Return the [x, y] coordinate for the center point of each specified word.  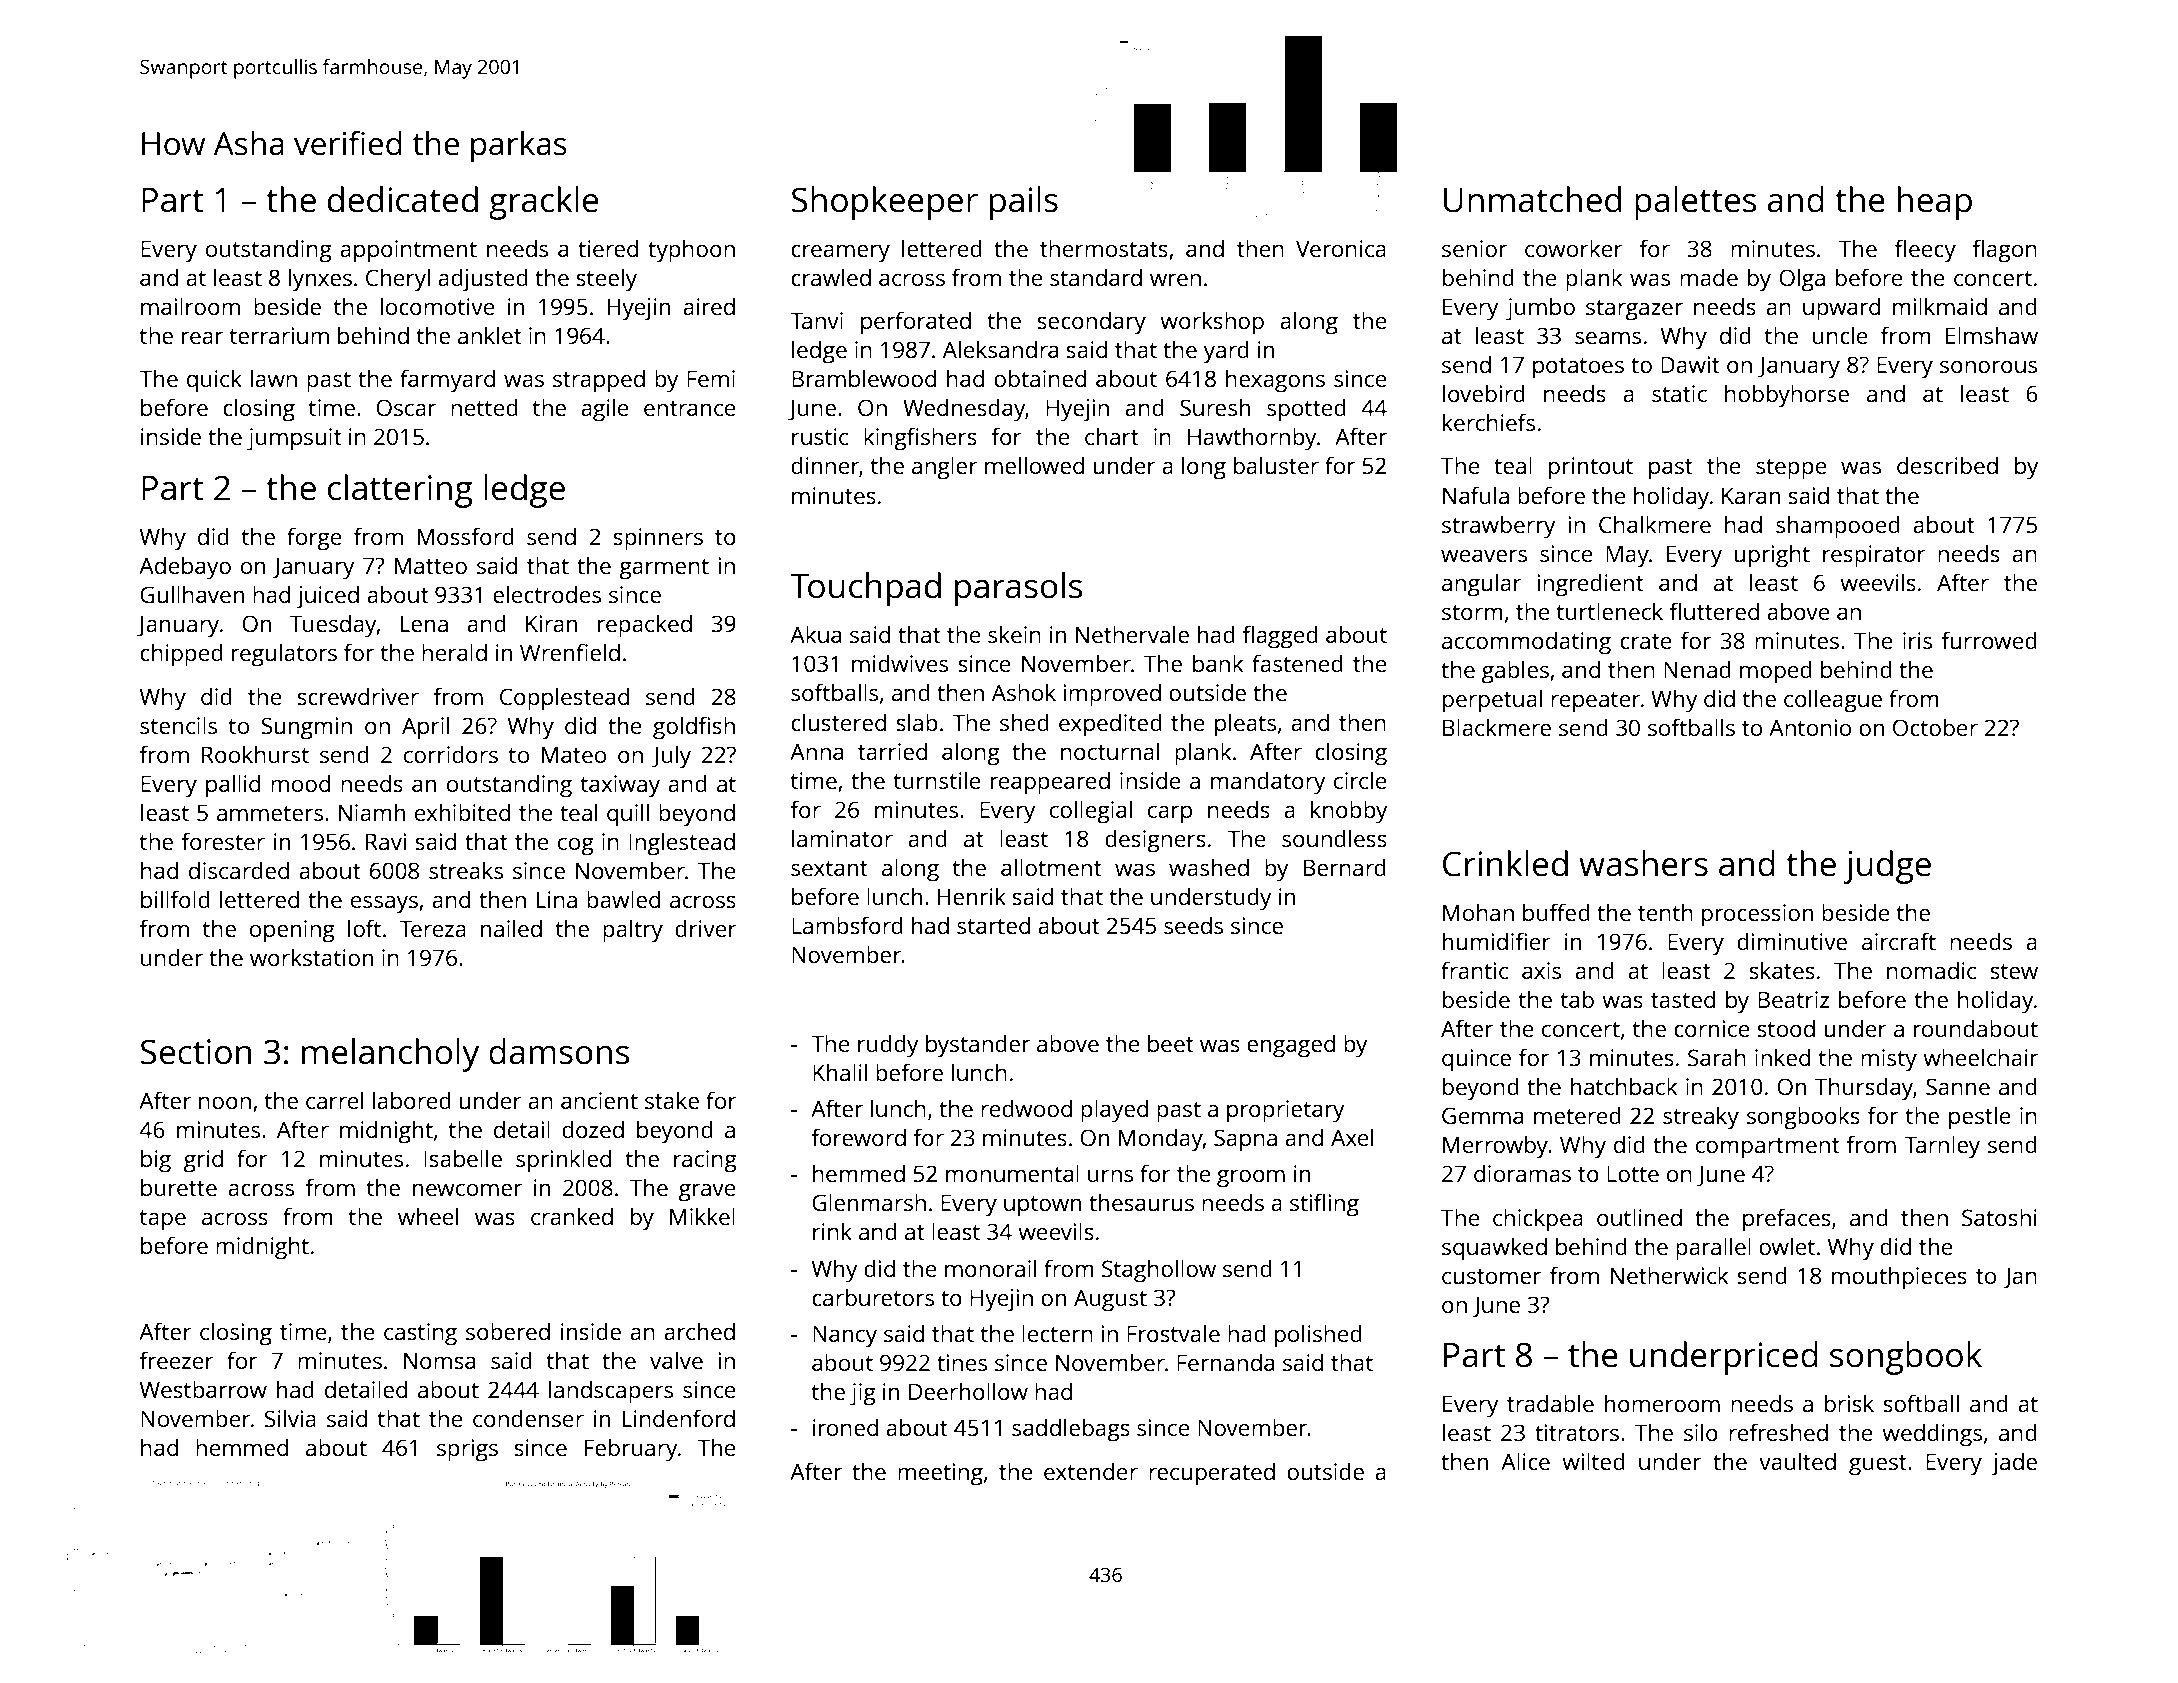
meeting [940, 1474]
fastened [1297, 663]
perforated [916, 323]
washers [1643, 863]
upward [1841, 309]
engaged [1291, 1046]
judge [1887, 867]
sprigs [467, 1450]
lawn [274, 378]
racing [705, 1161]
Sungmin [306, 728]
